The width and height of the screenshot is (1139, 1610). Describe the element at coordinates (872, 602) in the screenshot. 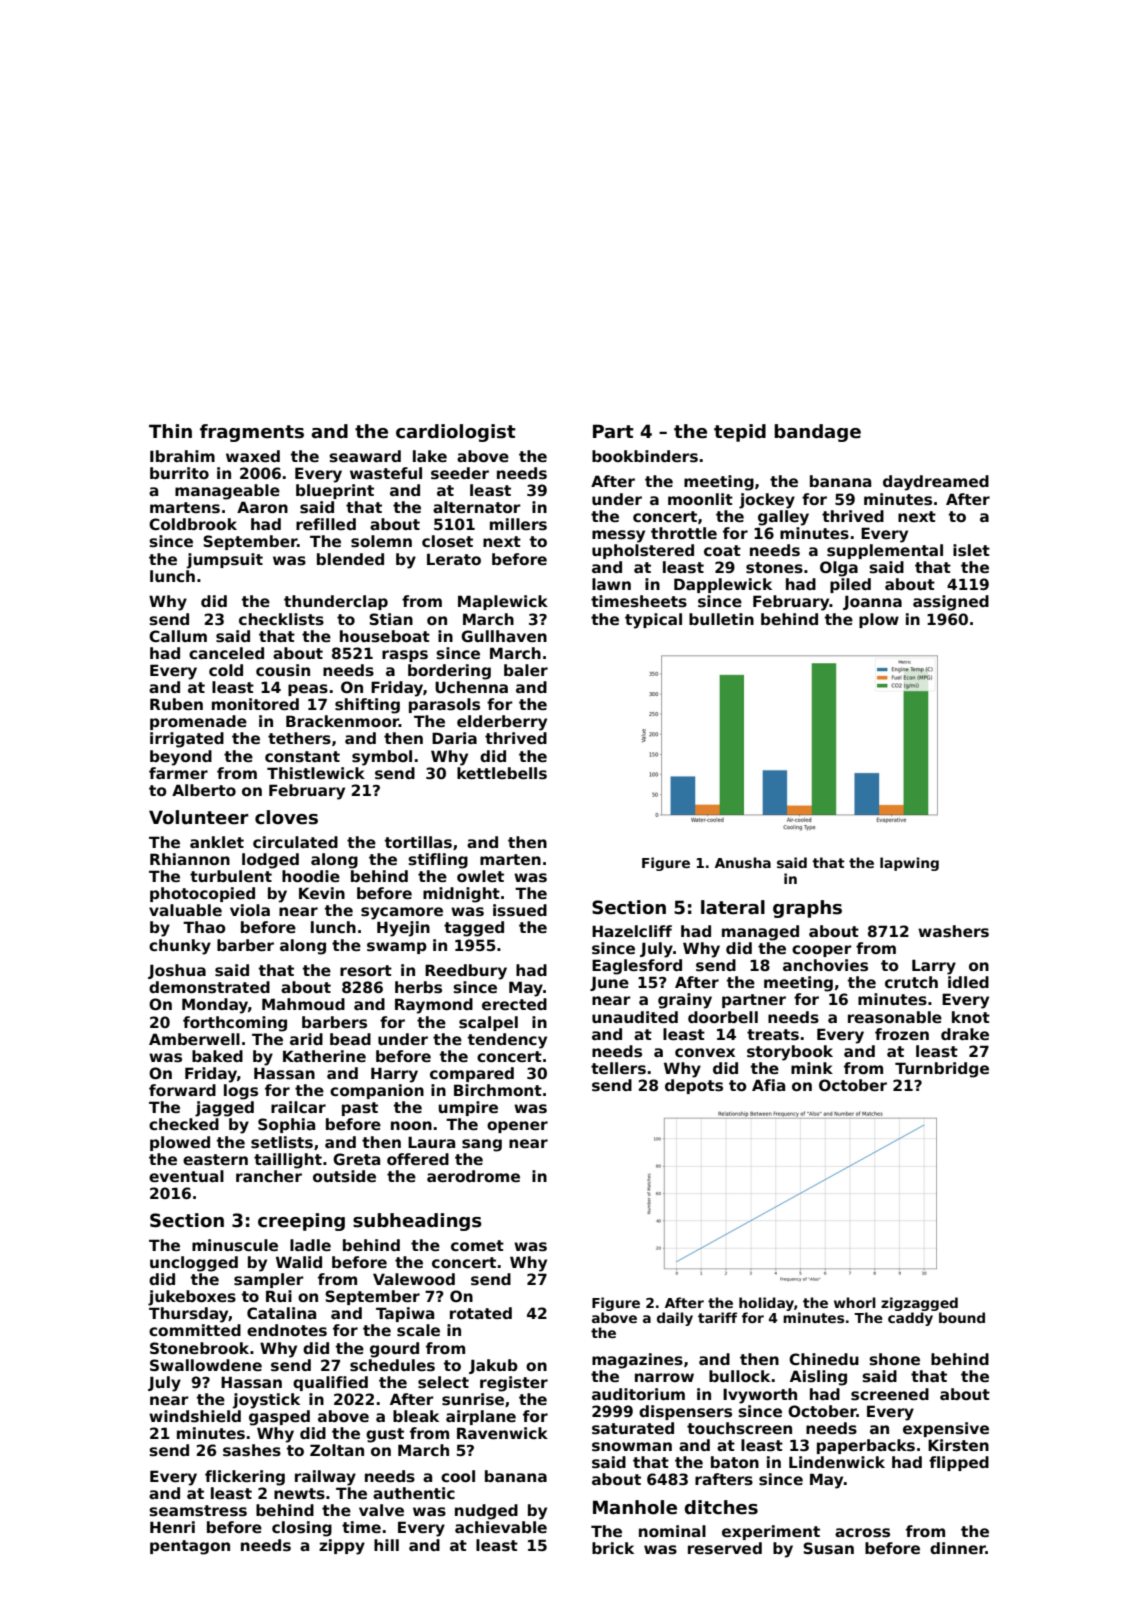

I see `Joanna` at that location.
